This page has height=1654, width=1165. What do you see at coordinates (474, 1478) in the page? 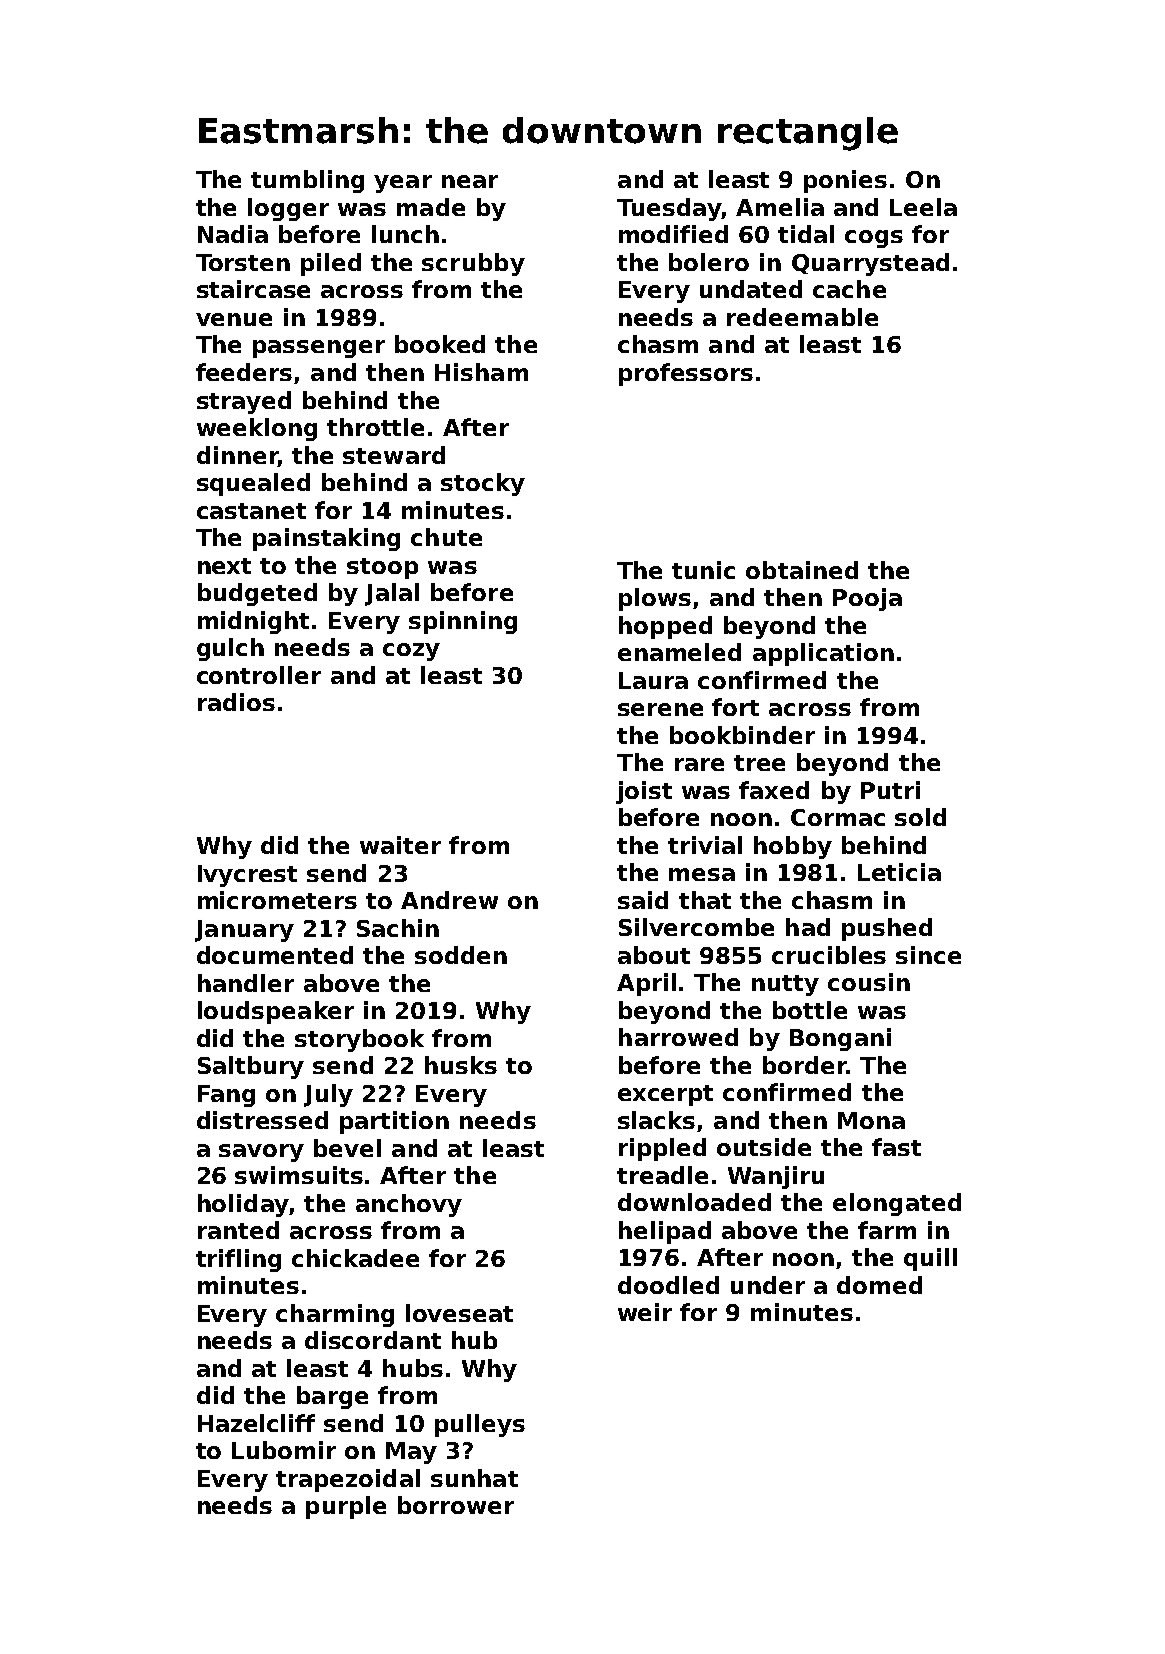
I see `sunhat` at bounding box center [474, 1478].
